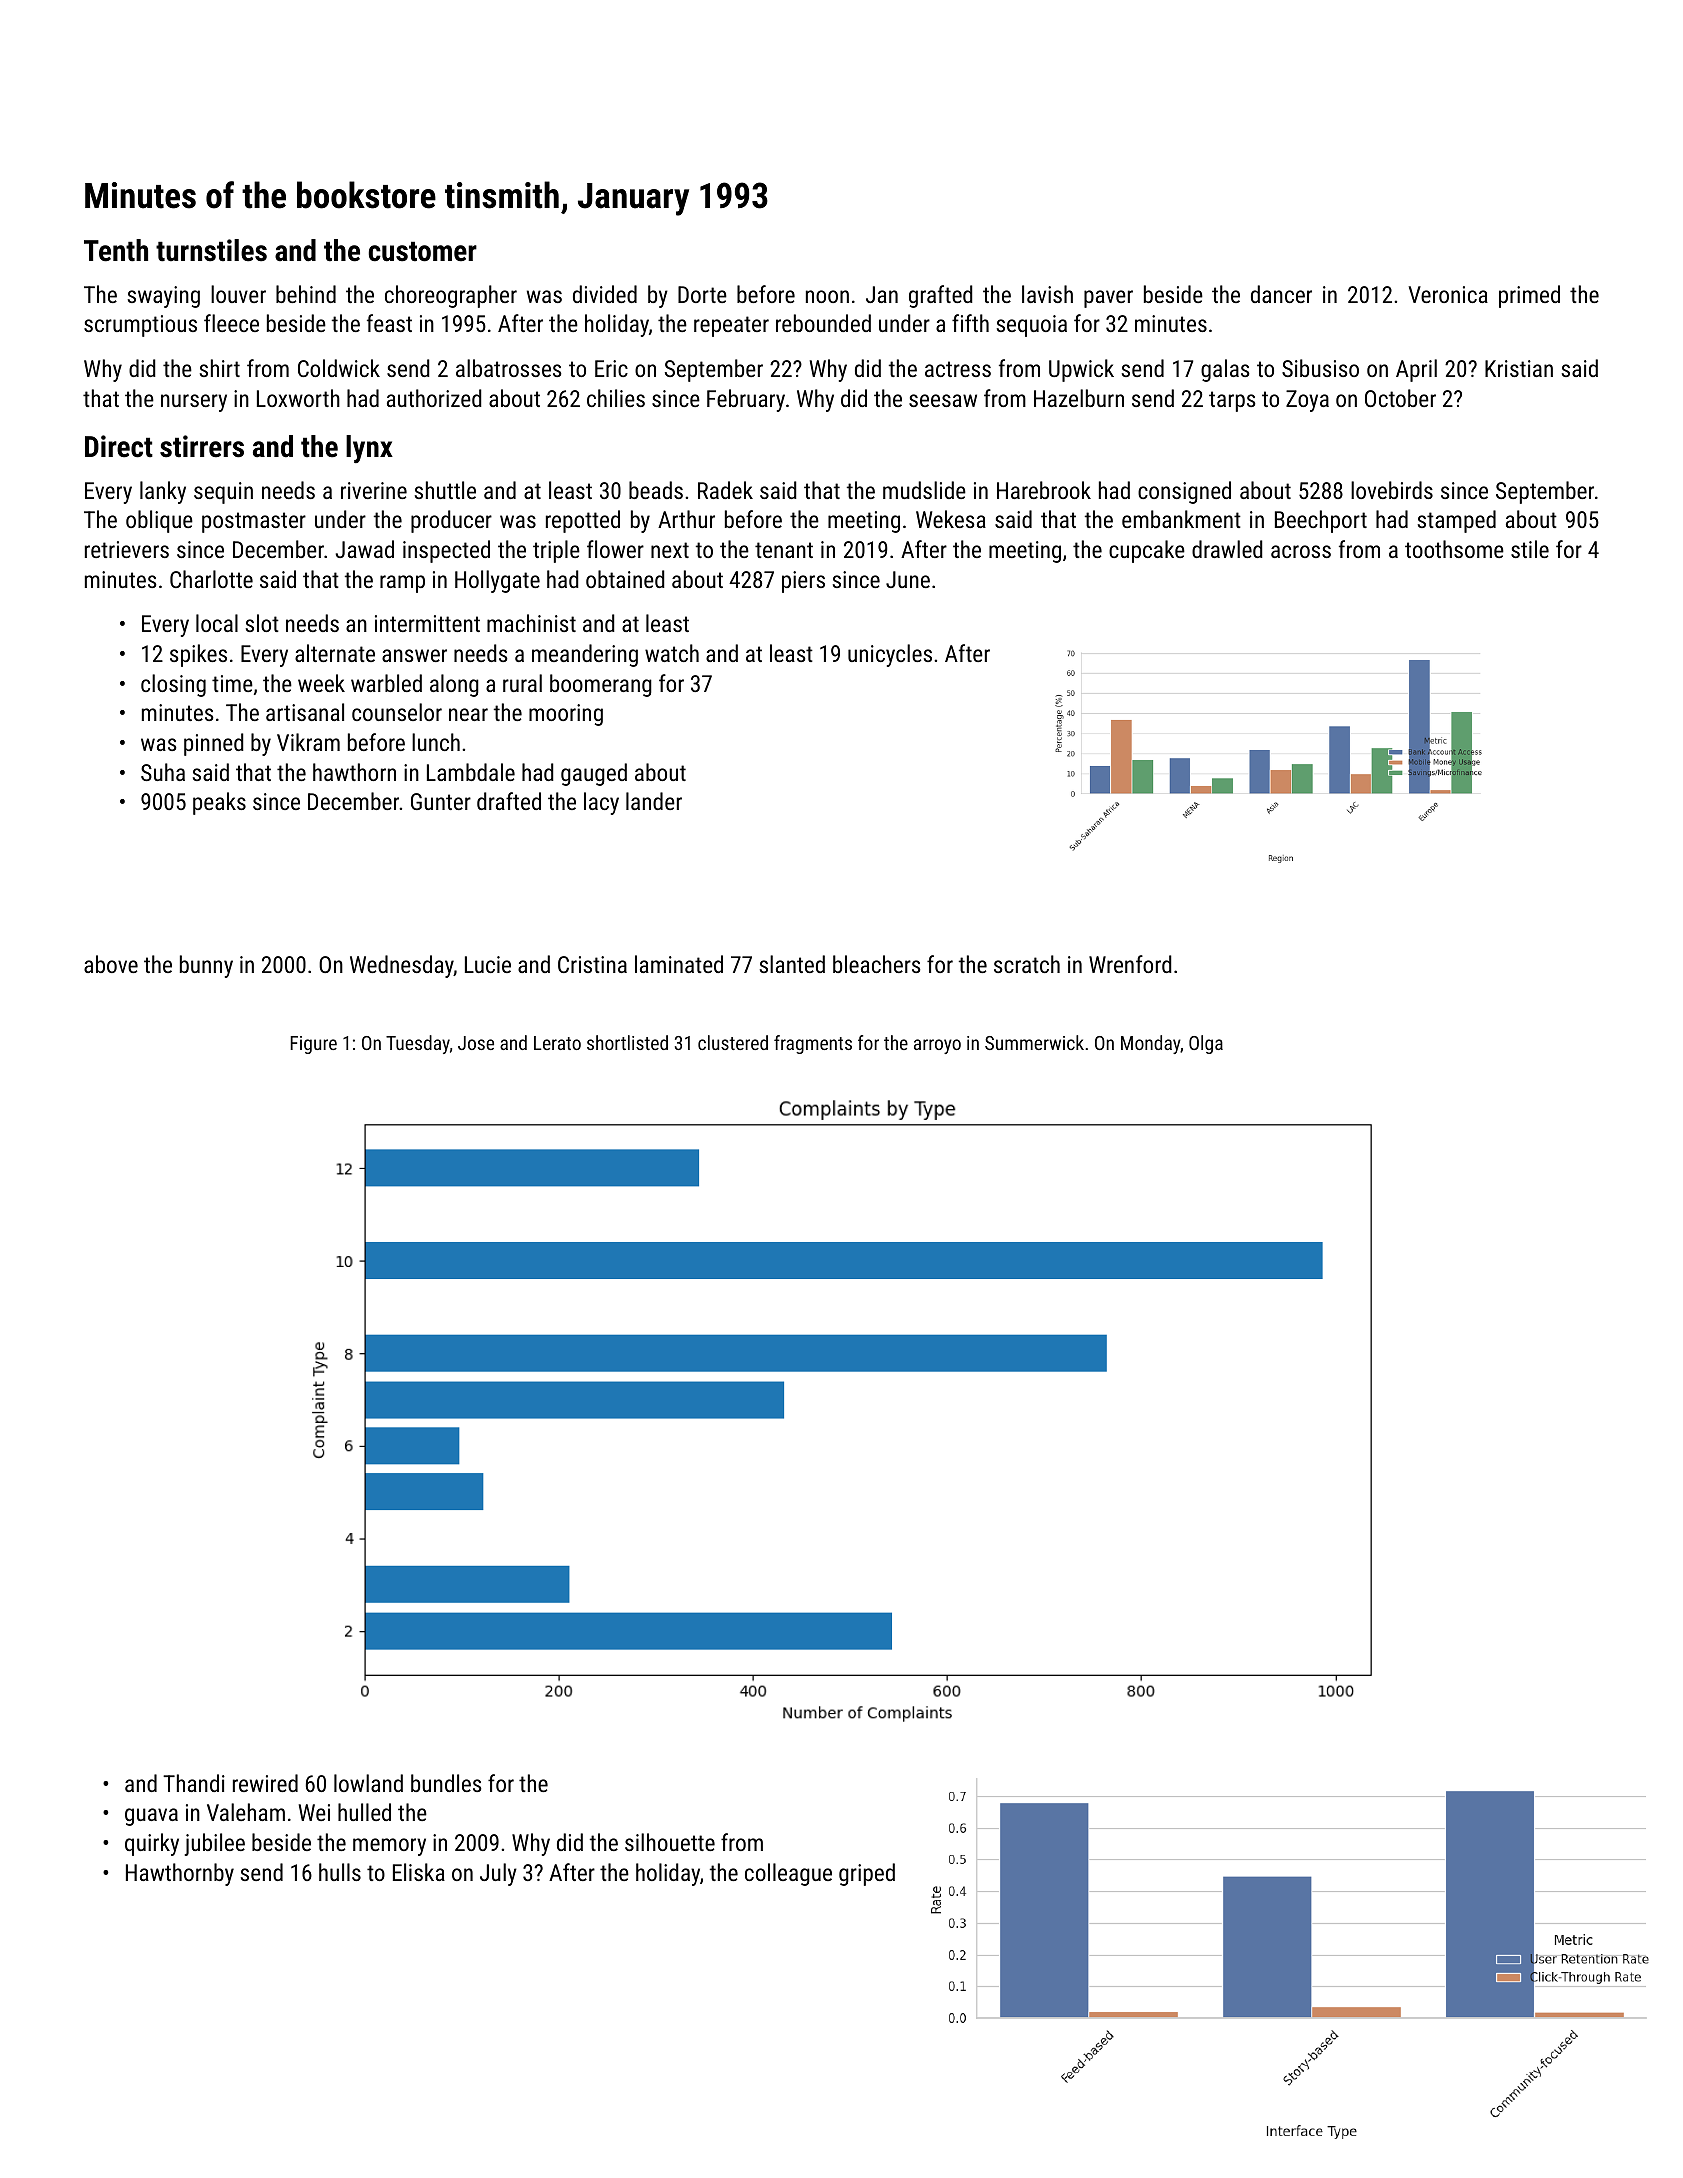 This screenshot has width=1683, height=2178. I want to click on hulls, so click(340, 1872).
